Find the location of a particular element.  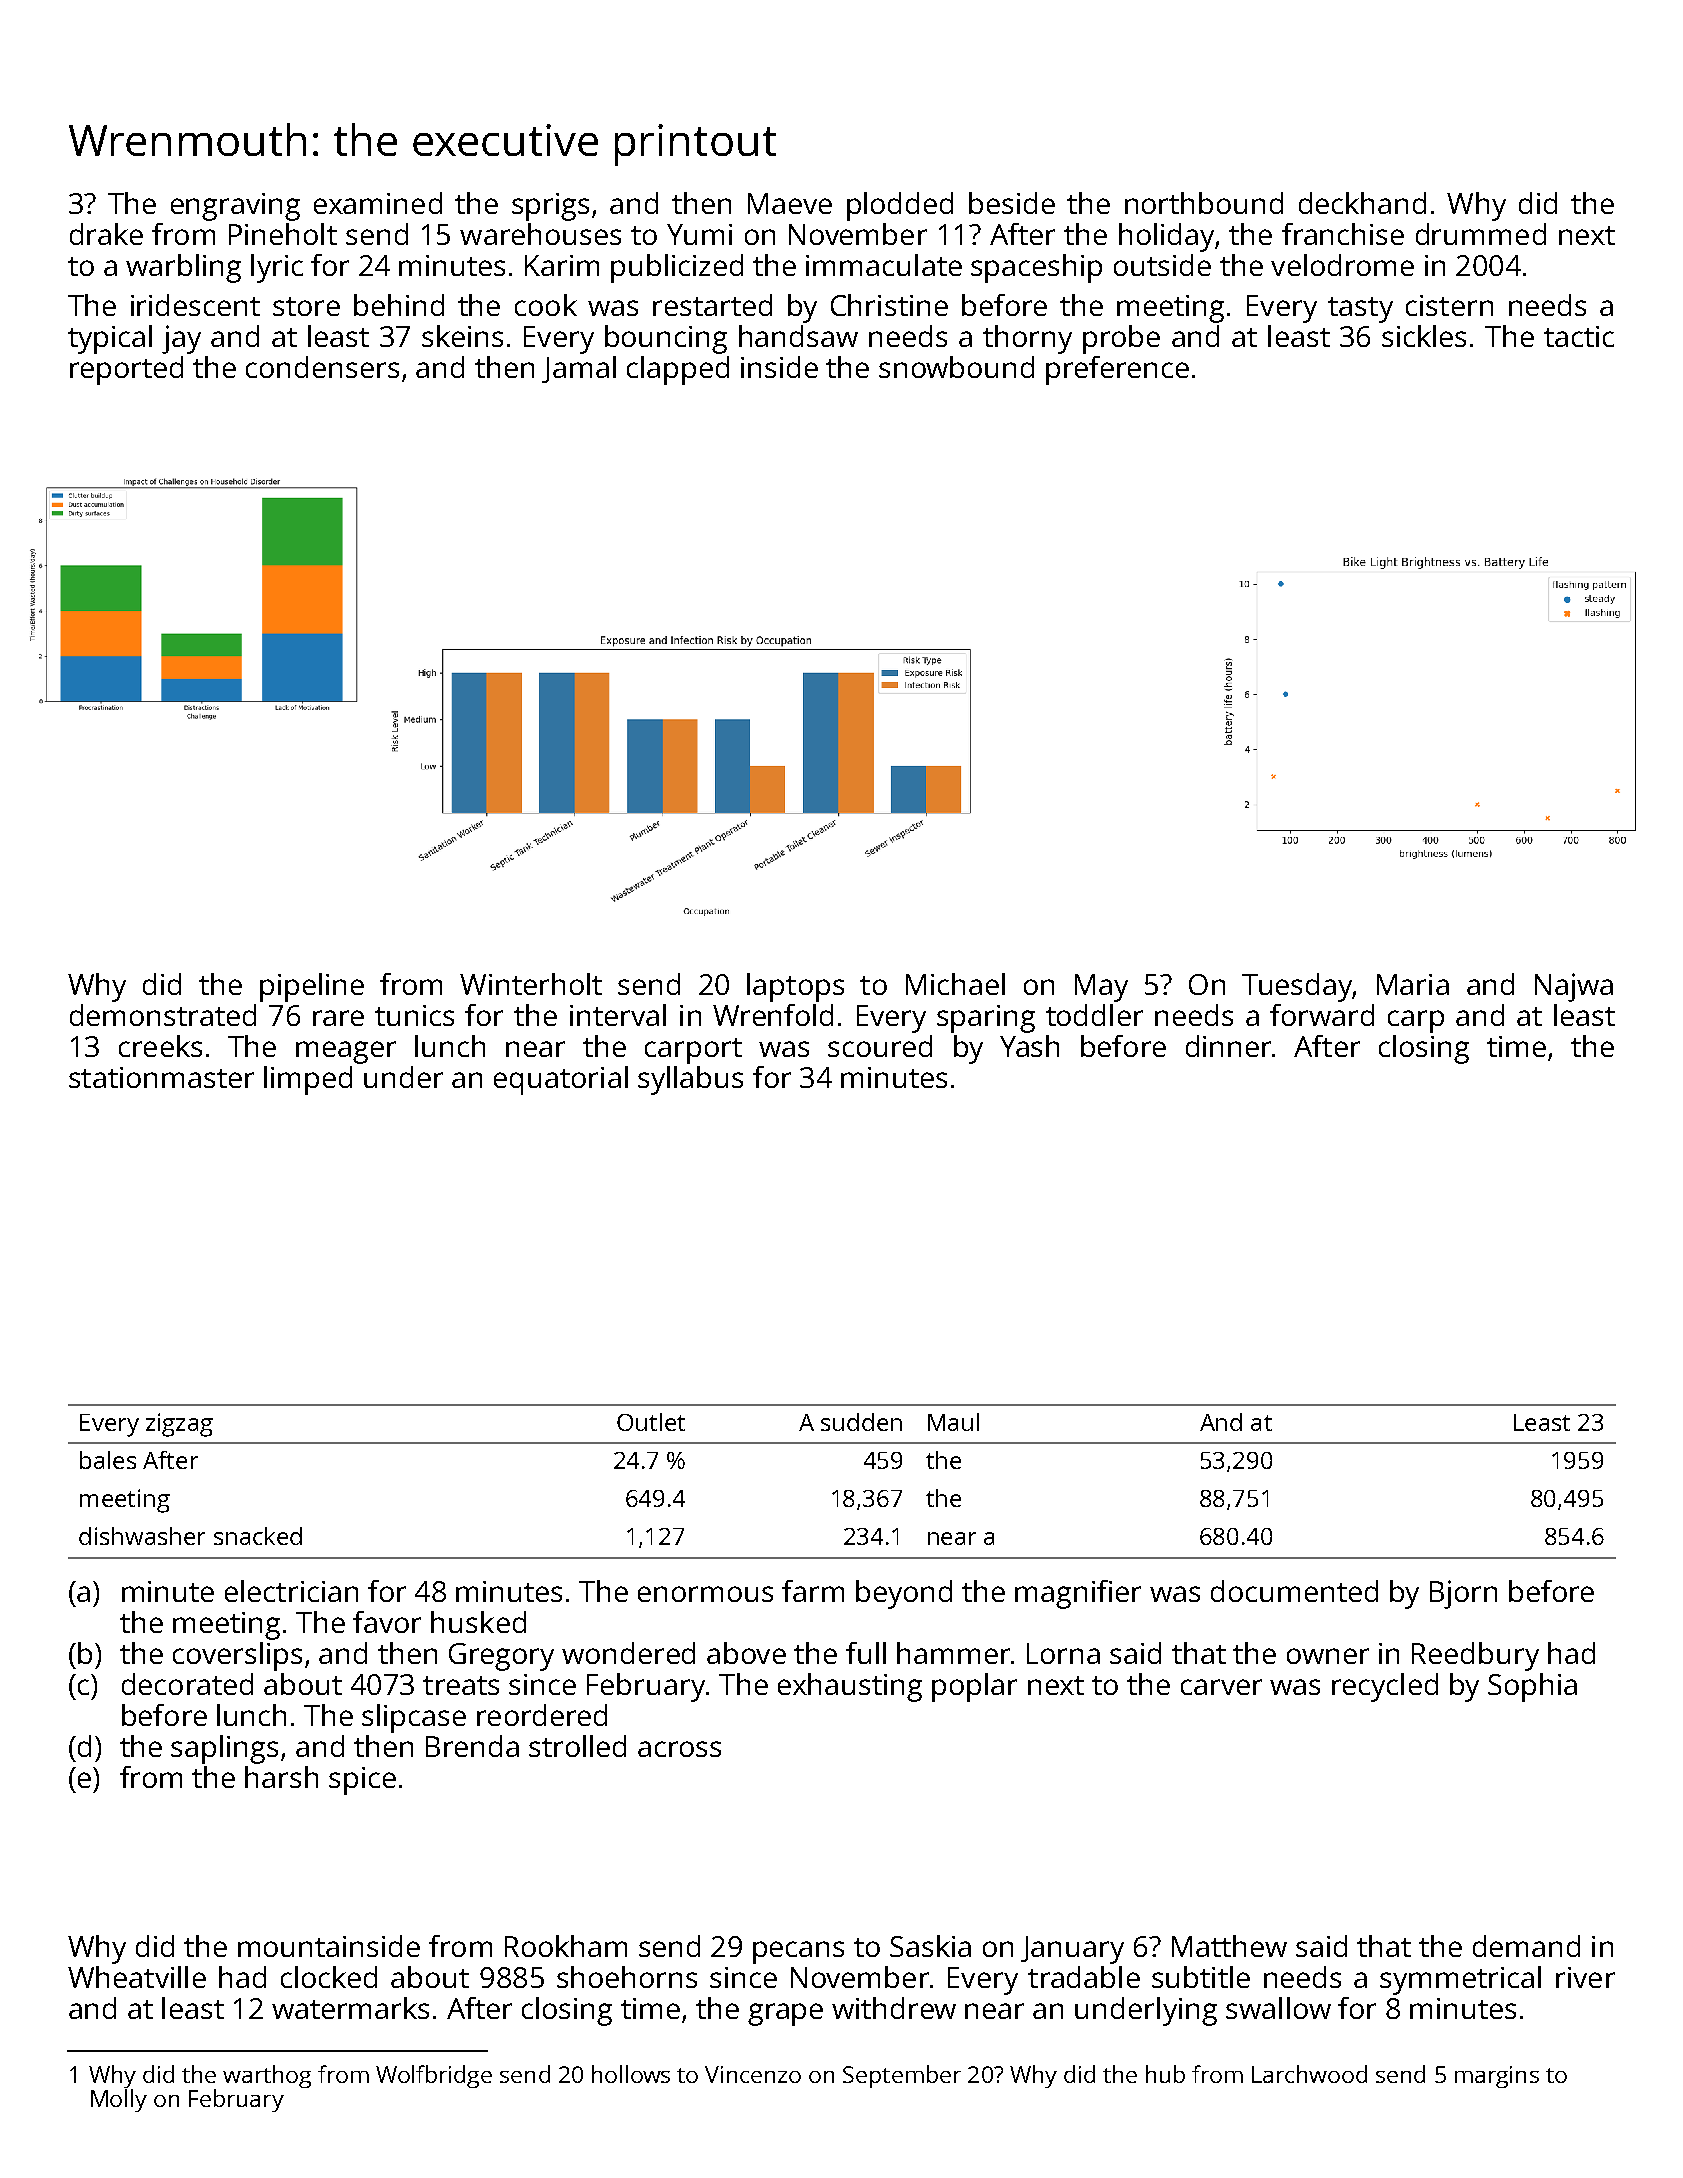

equatorial is located at coordinates (561, 1080).
